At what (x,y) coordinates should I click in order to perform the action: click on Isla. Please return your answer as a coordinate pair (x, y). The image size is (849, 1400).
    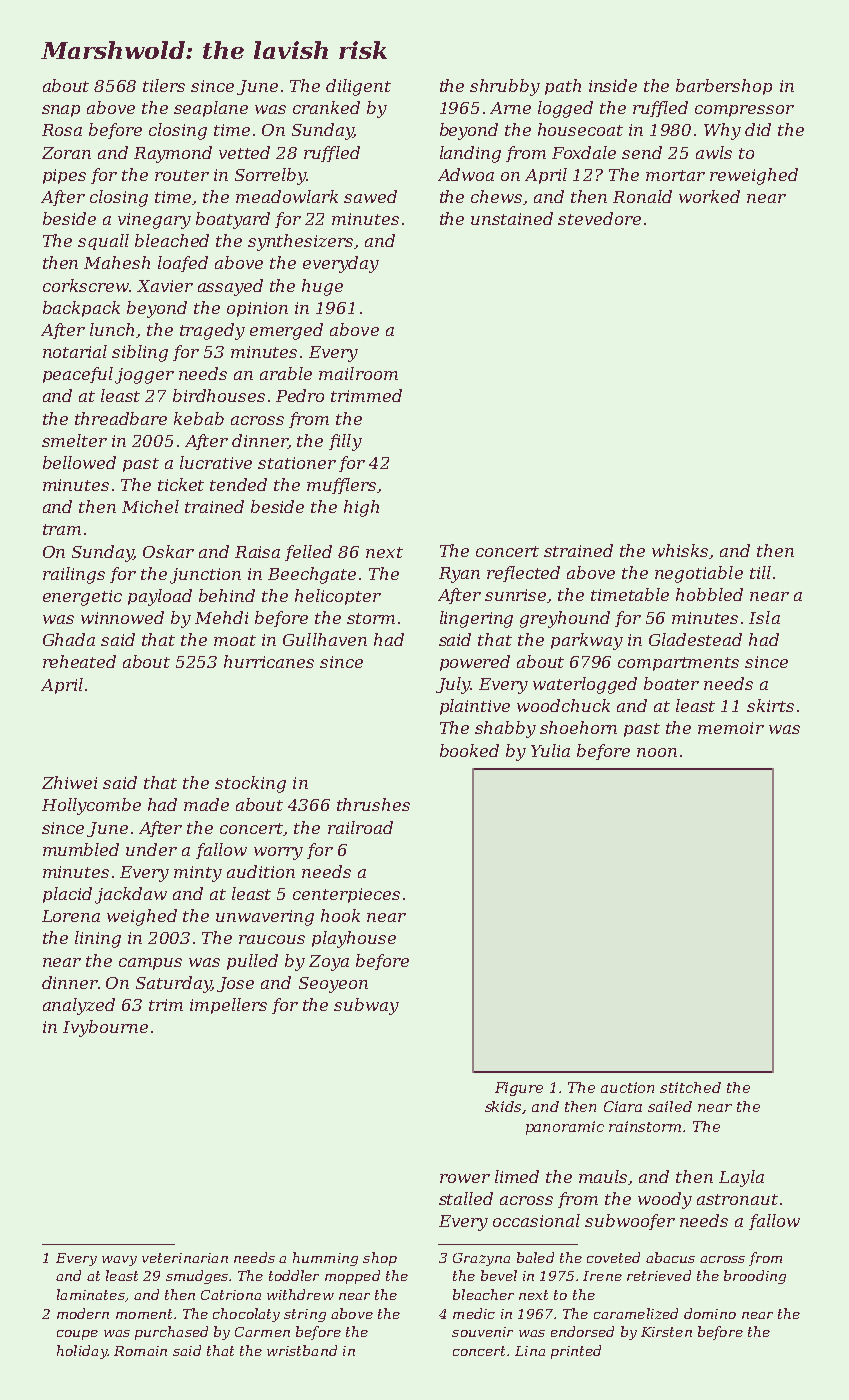
    Looking at the image, I should click on (764, 617).
